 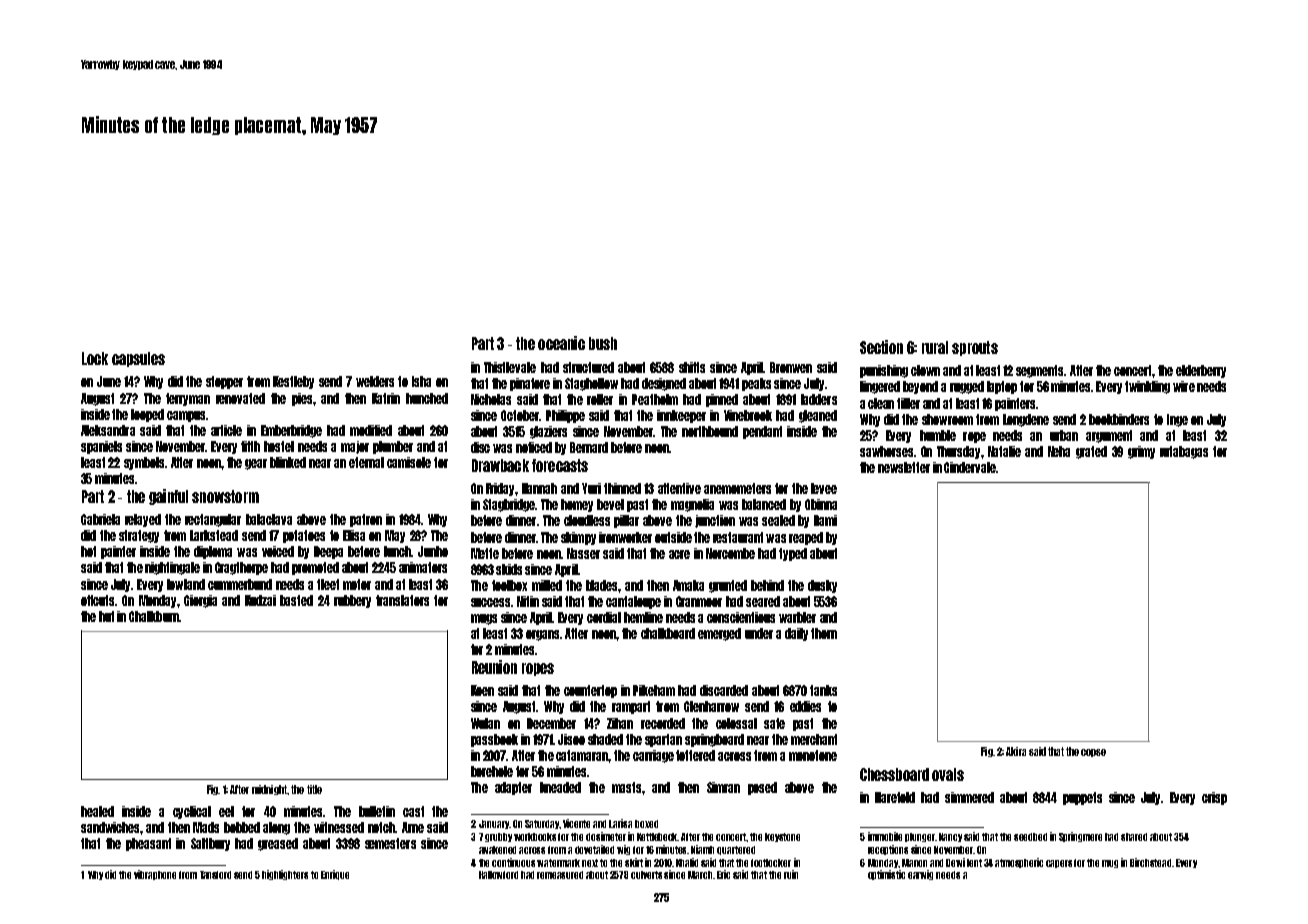 I want to click on offcuts, so click(x=97, y=600).
